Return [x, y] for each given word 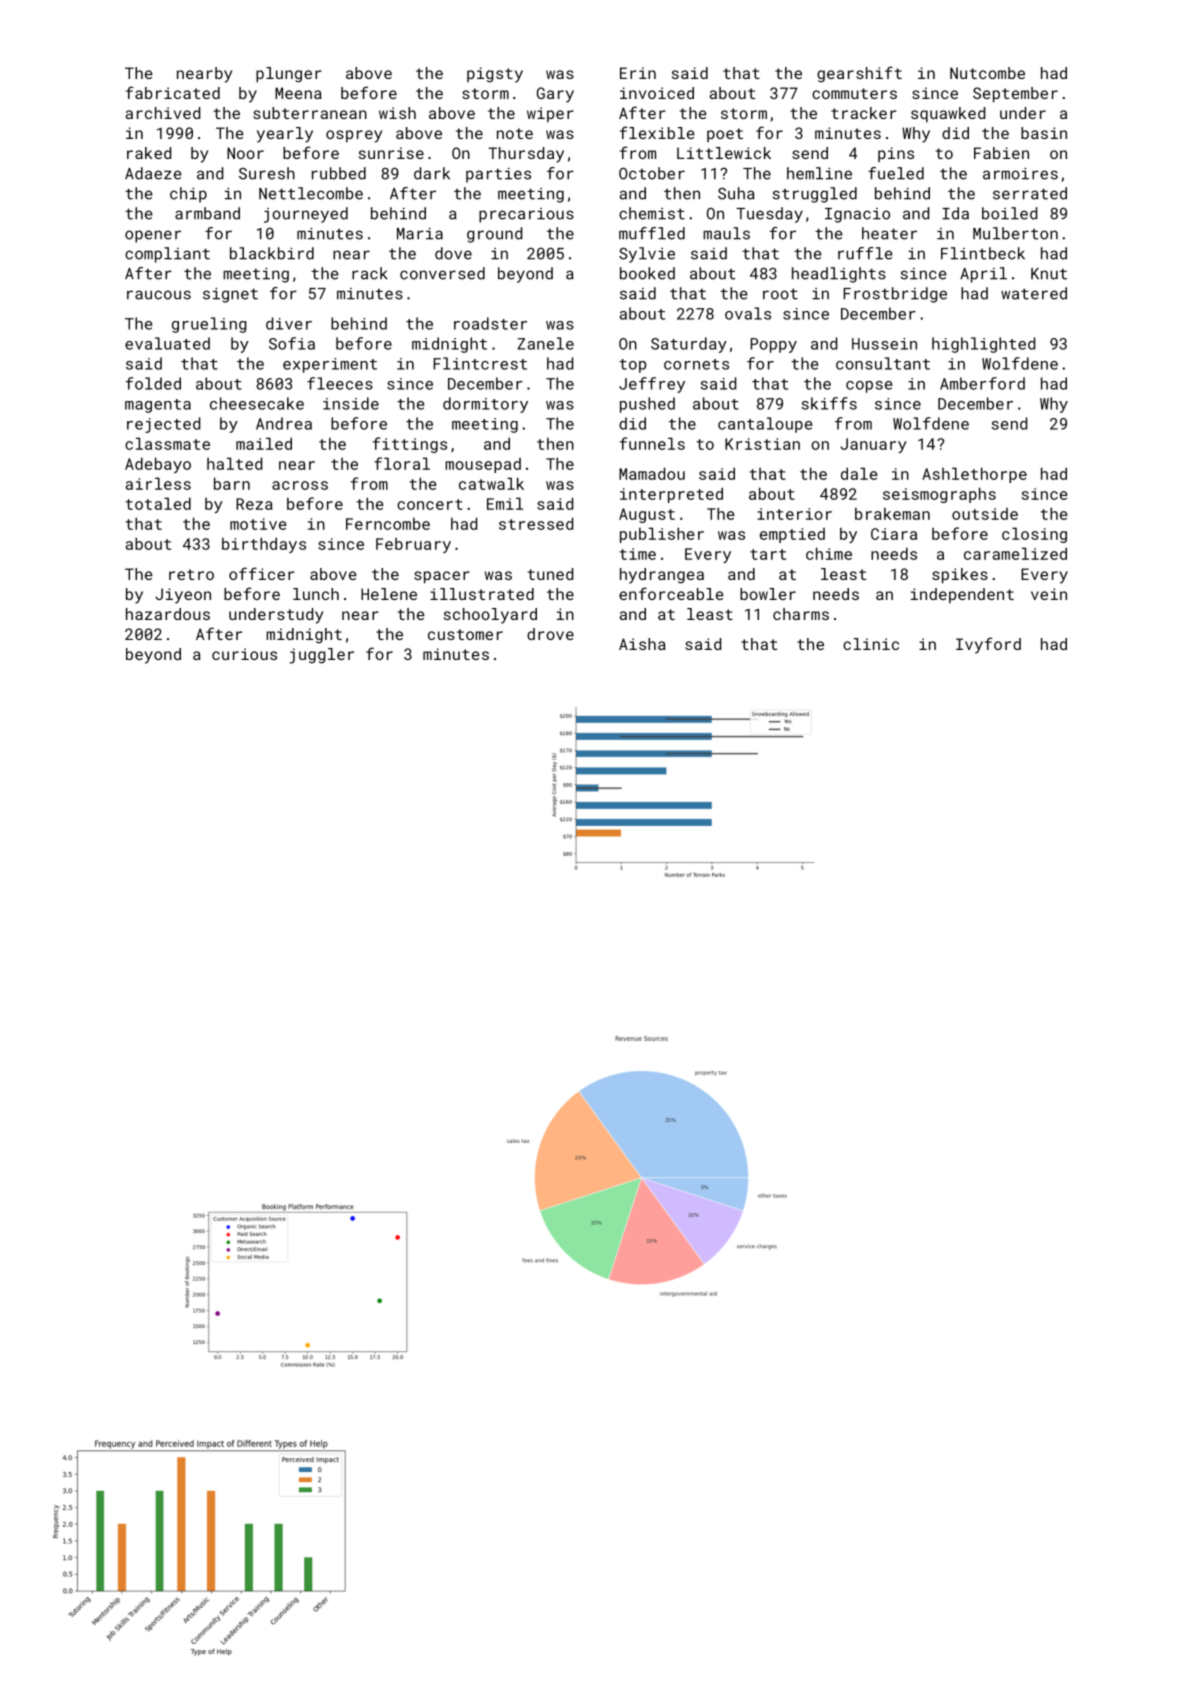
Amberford [982, 383]
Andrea [284, 423]
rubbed [339, 173]
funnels [652, 443]
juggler [321, 656]
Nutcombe [987, 73]
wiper [550, 114]
